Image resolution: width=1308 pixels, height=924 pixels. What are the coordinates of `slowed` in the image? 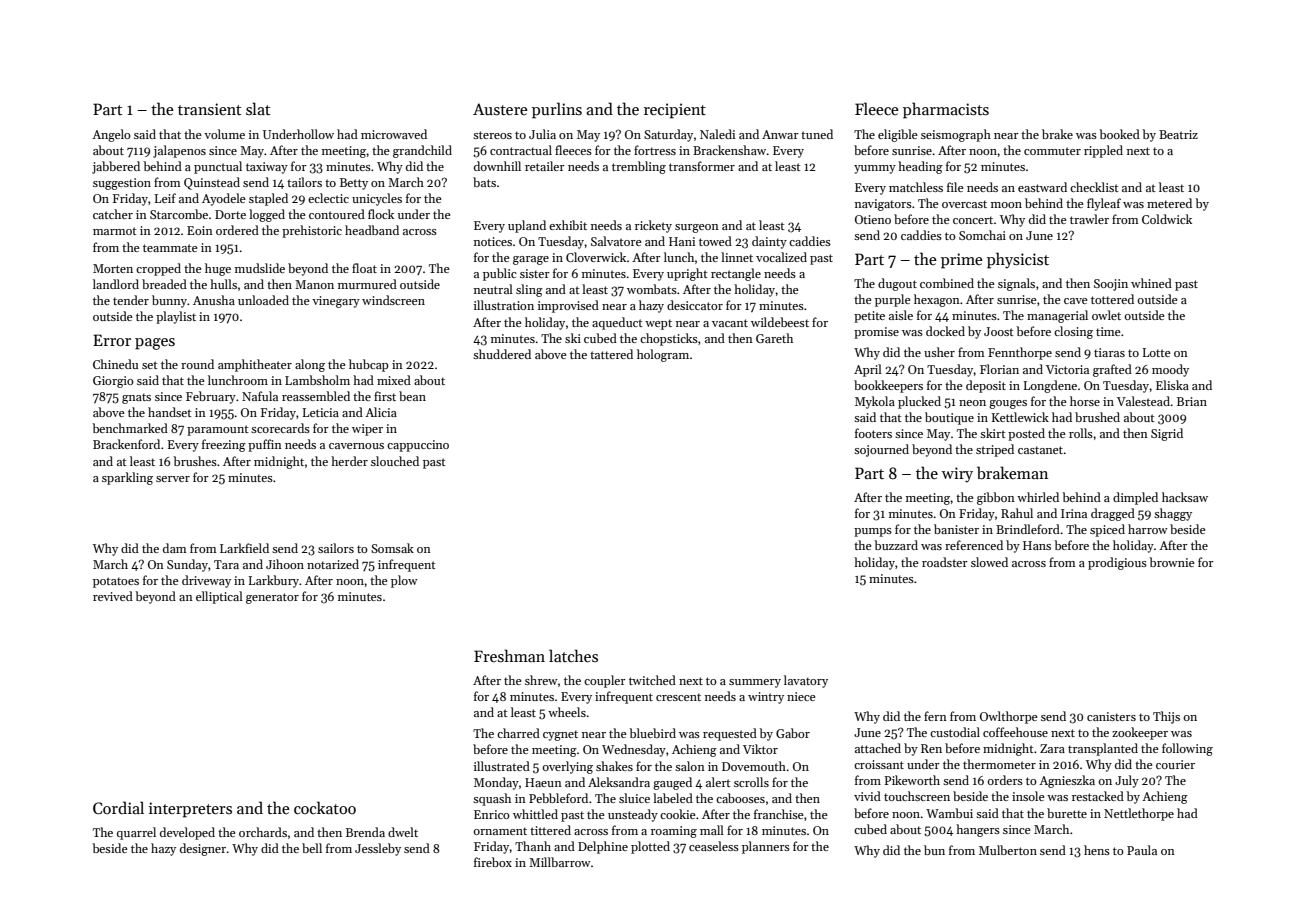 It's located at (989, 562).
